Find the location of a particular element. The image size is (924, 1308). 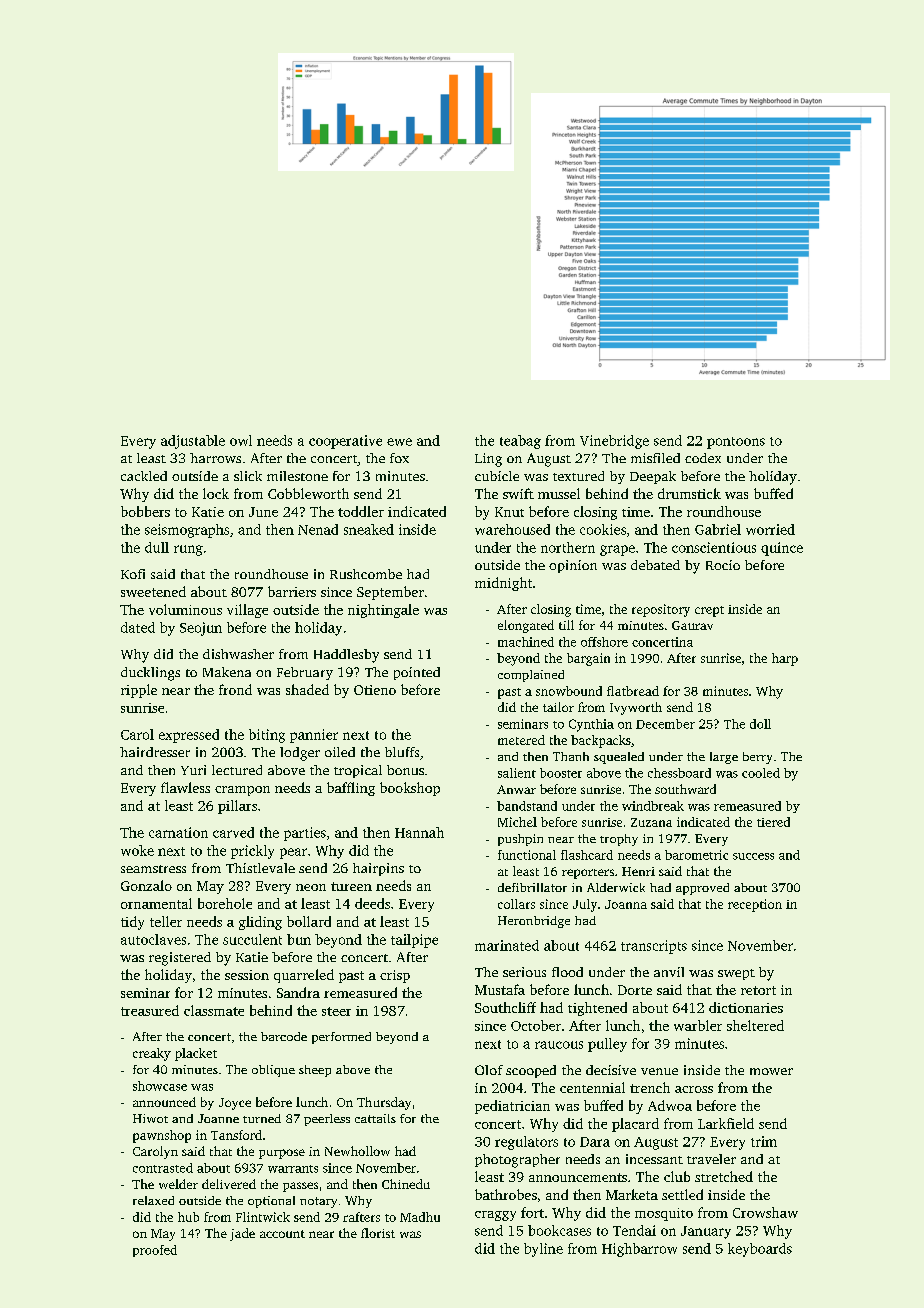

classmate is located at coordinates (214, 1010).
